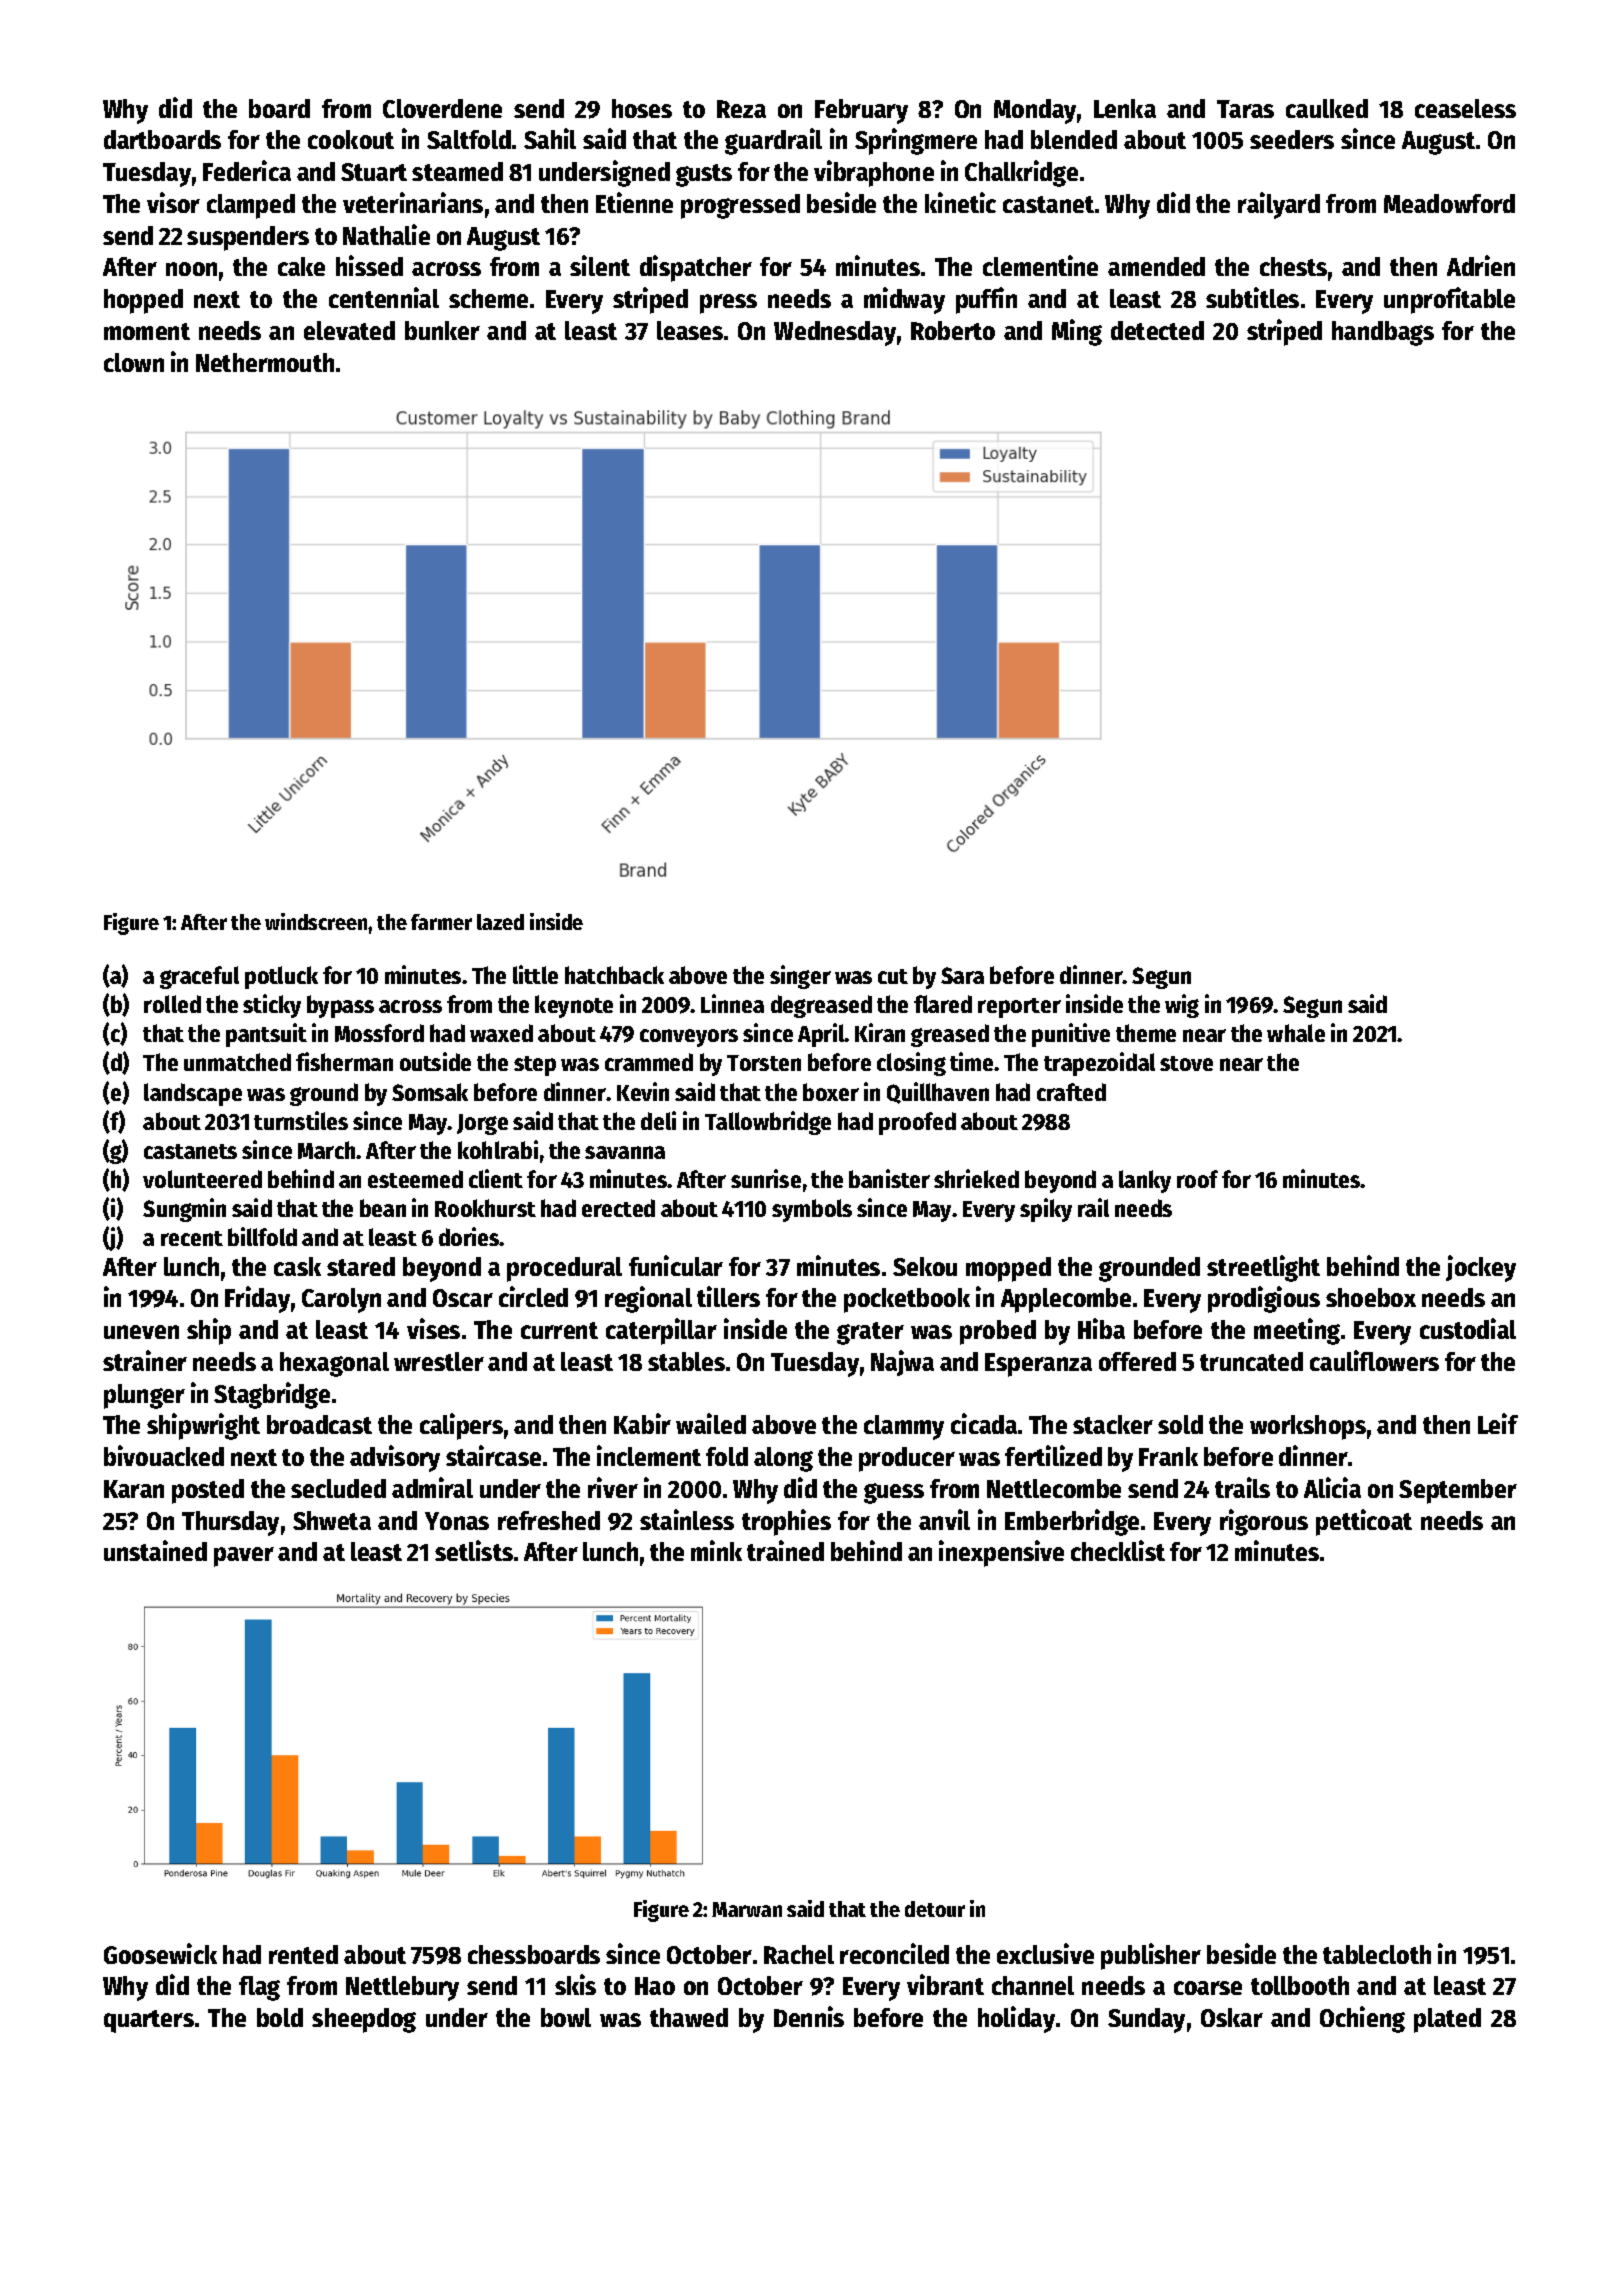 This screenshot has height=2292, width=1620. Describe the element at coordinates (1263, 1268) in the screenshot. I see `streetlight` at that location.
